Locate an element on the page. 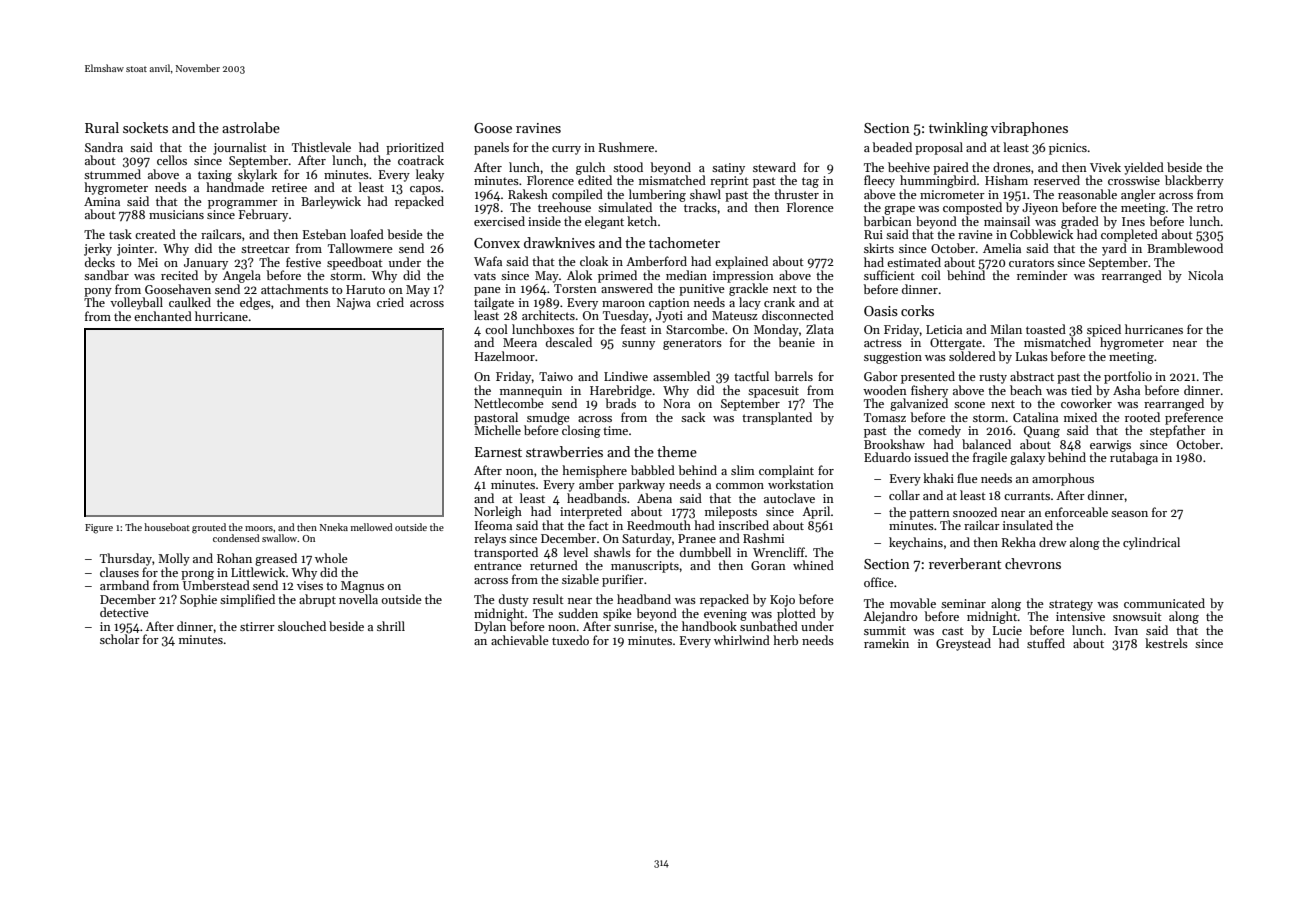 Image resolution: width=1308 pixels, height=924 pixels. strawberries is located at coordinates (564, 451).
